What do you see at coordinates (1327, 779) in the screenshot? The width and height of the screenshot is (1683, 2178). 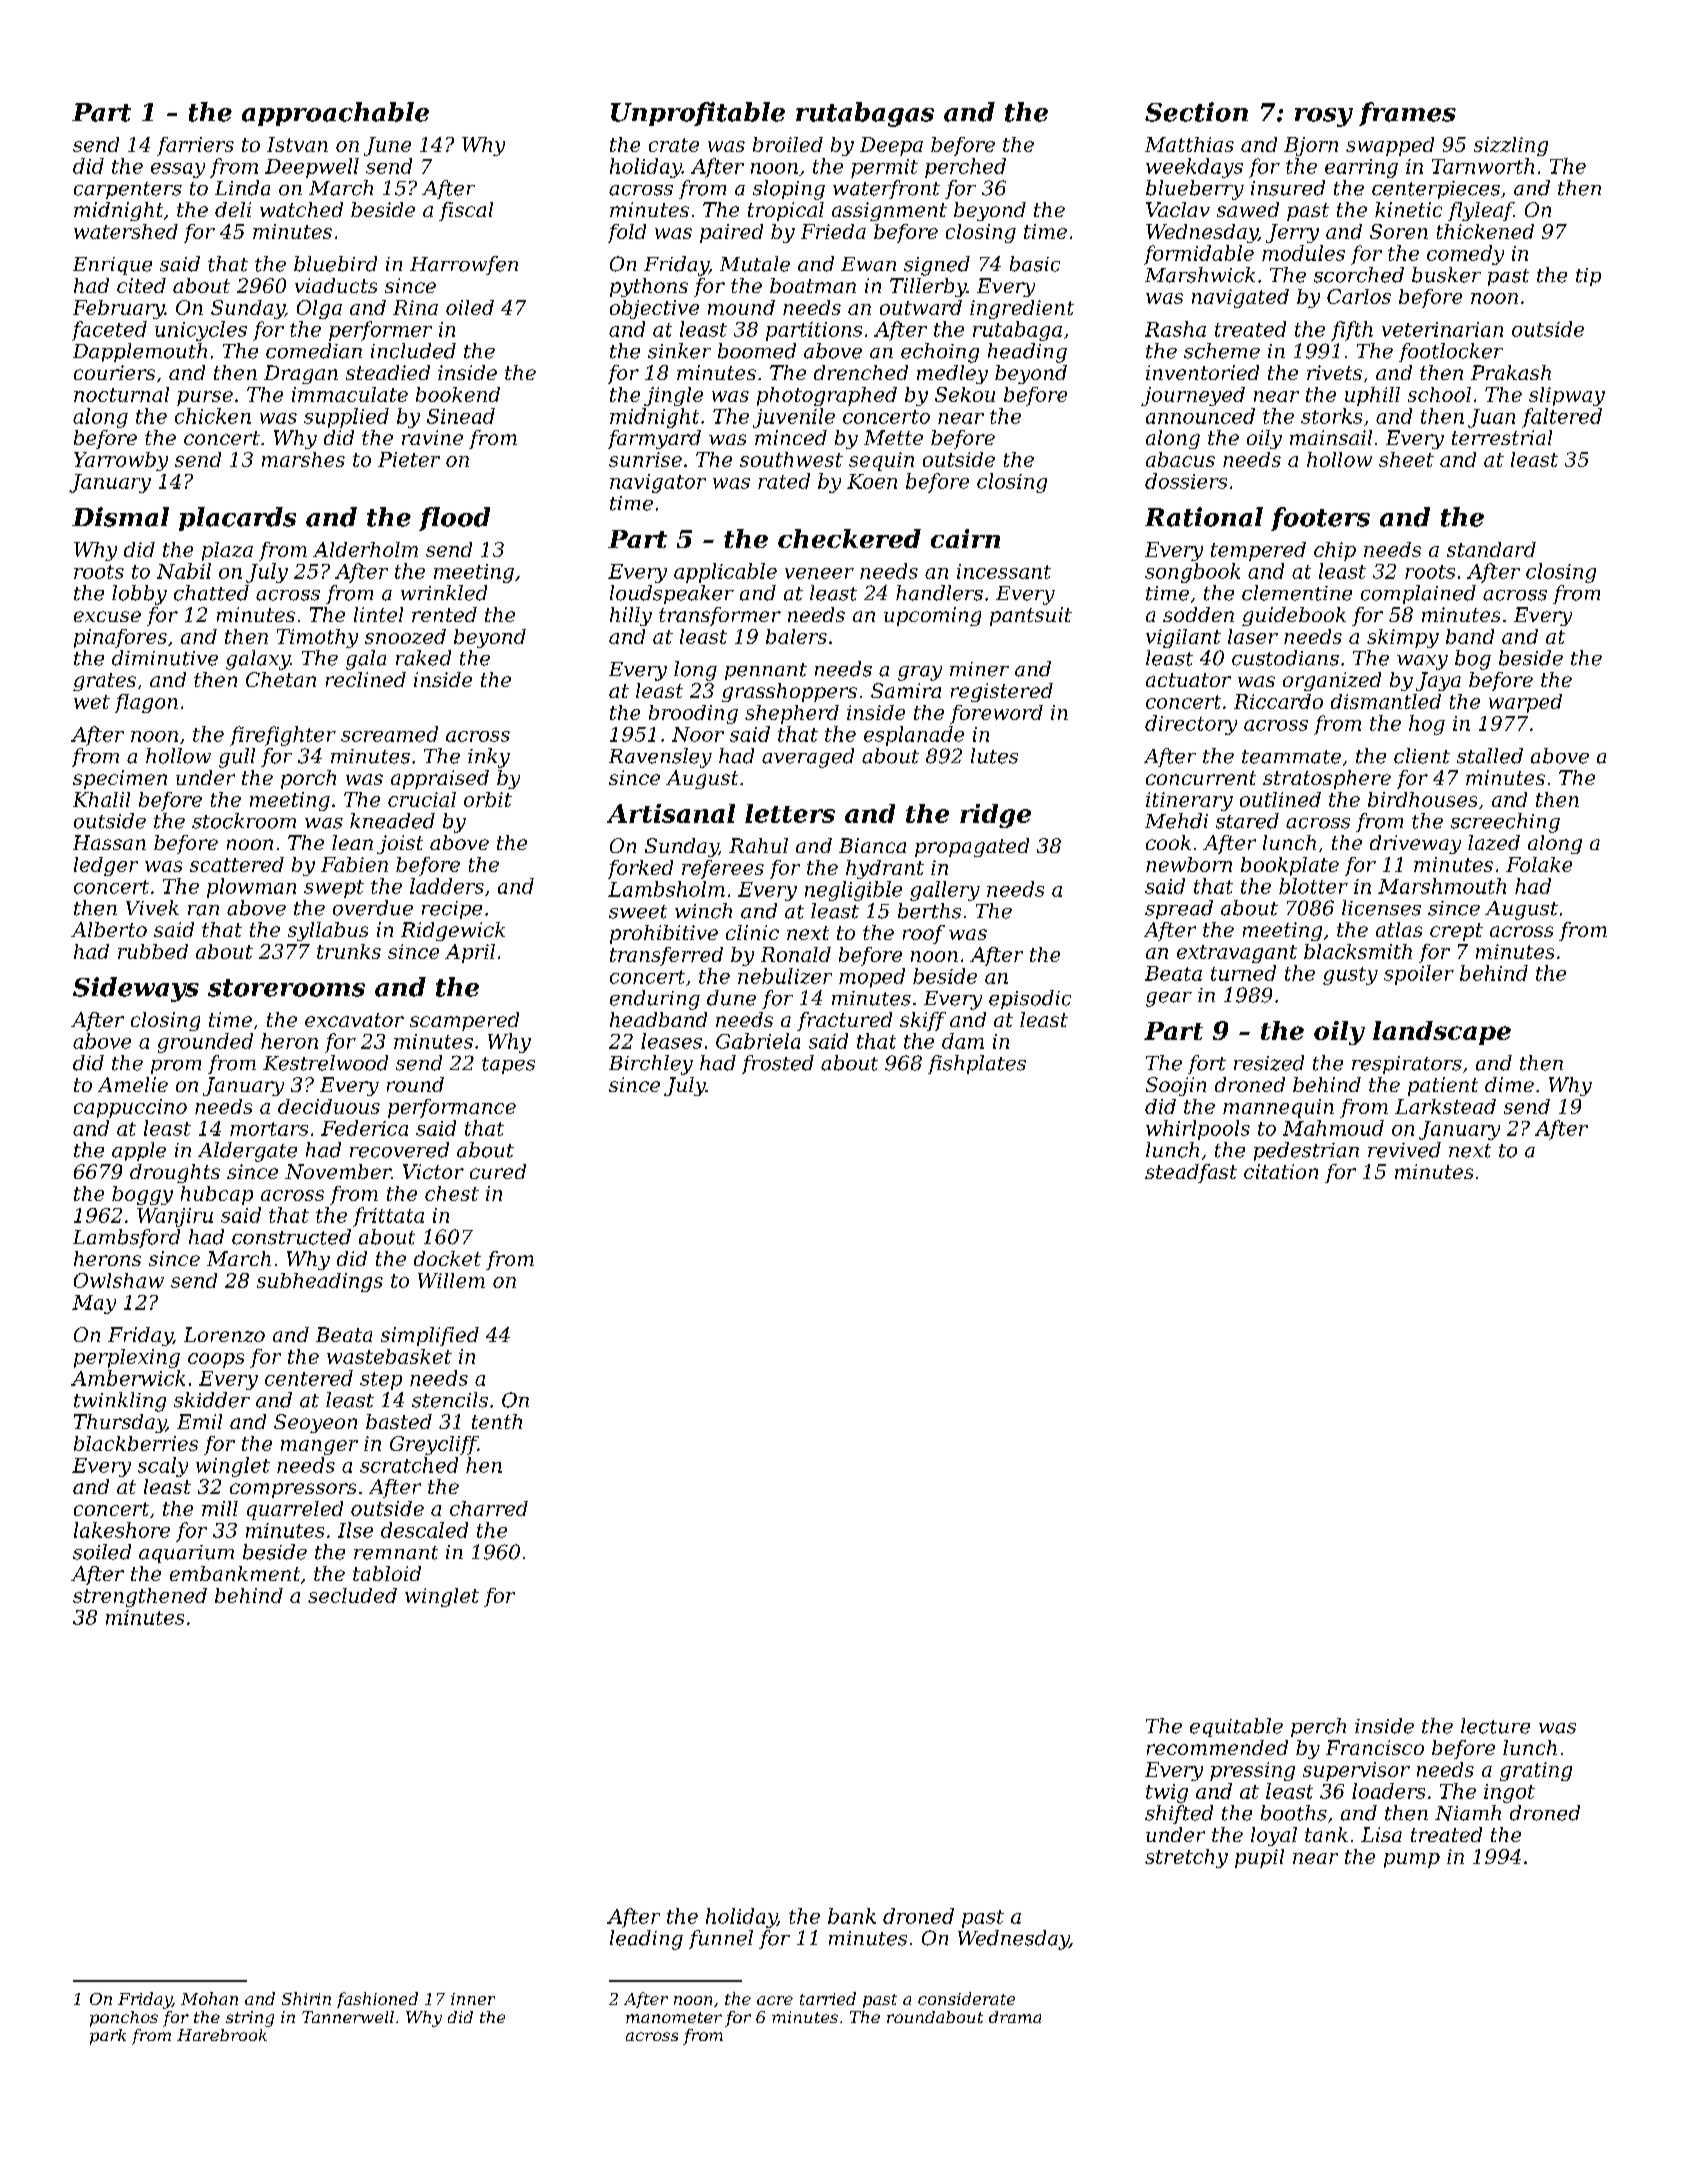 I see `stratosphere` at bounding box center [1327, 779].
